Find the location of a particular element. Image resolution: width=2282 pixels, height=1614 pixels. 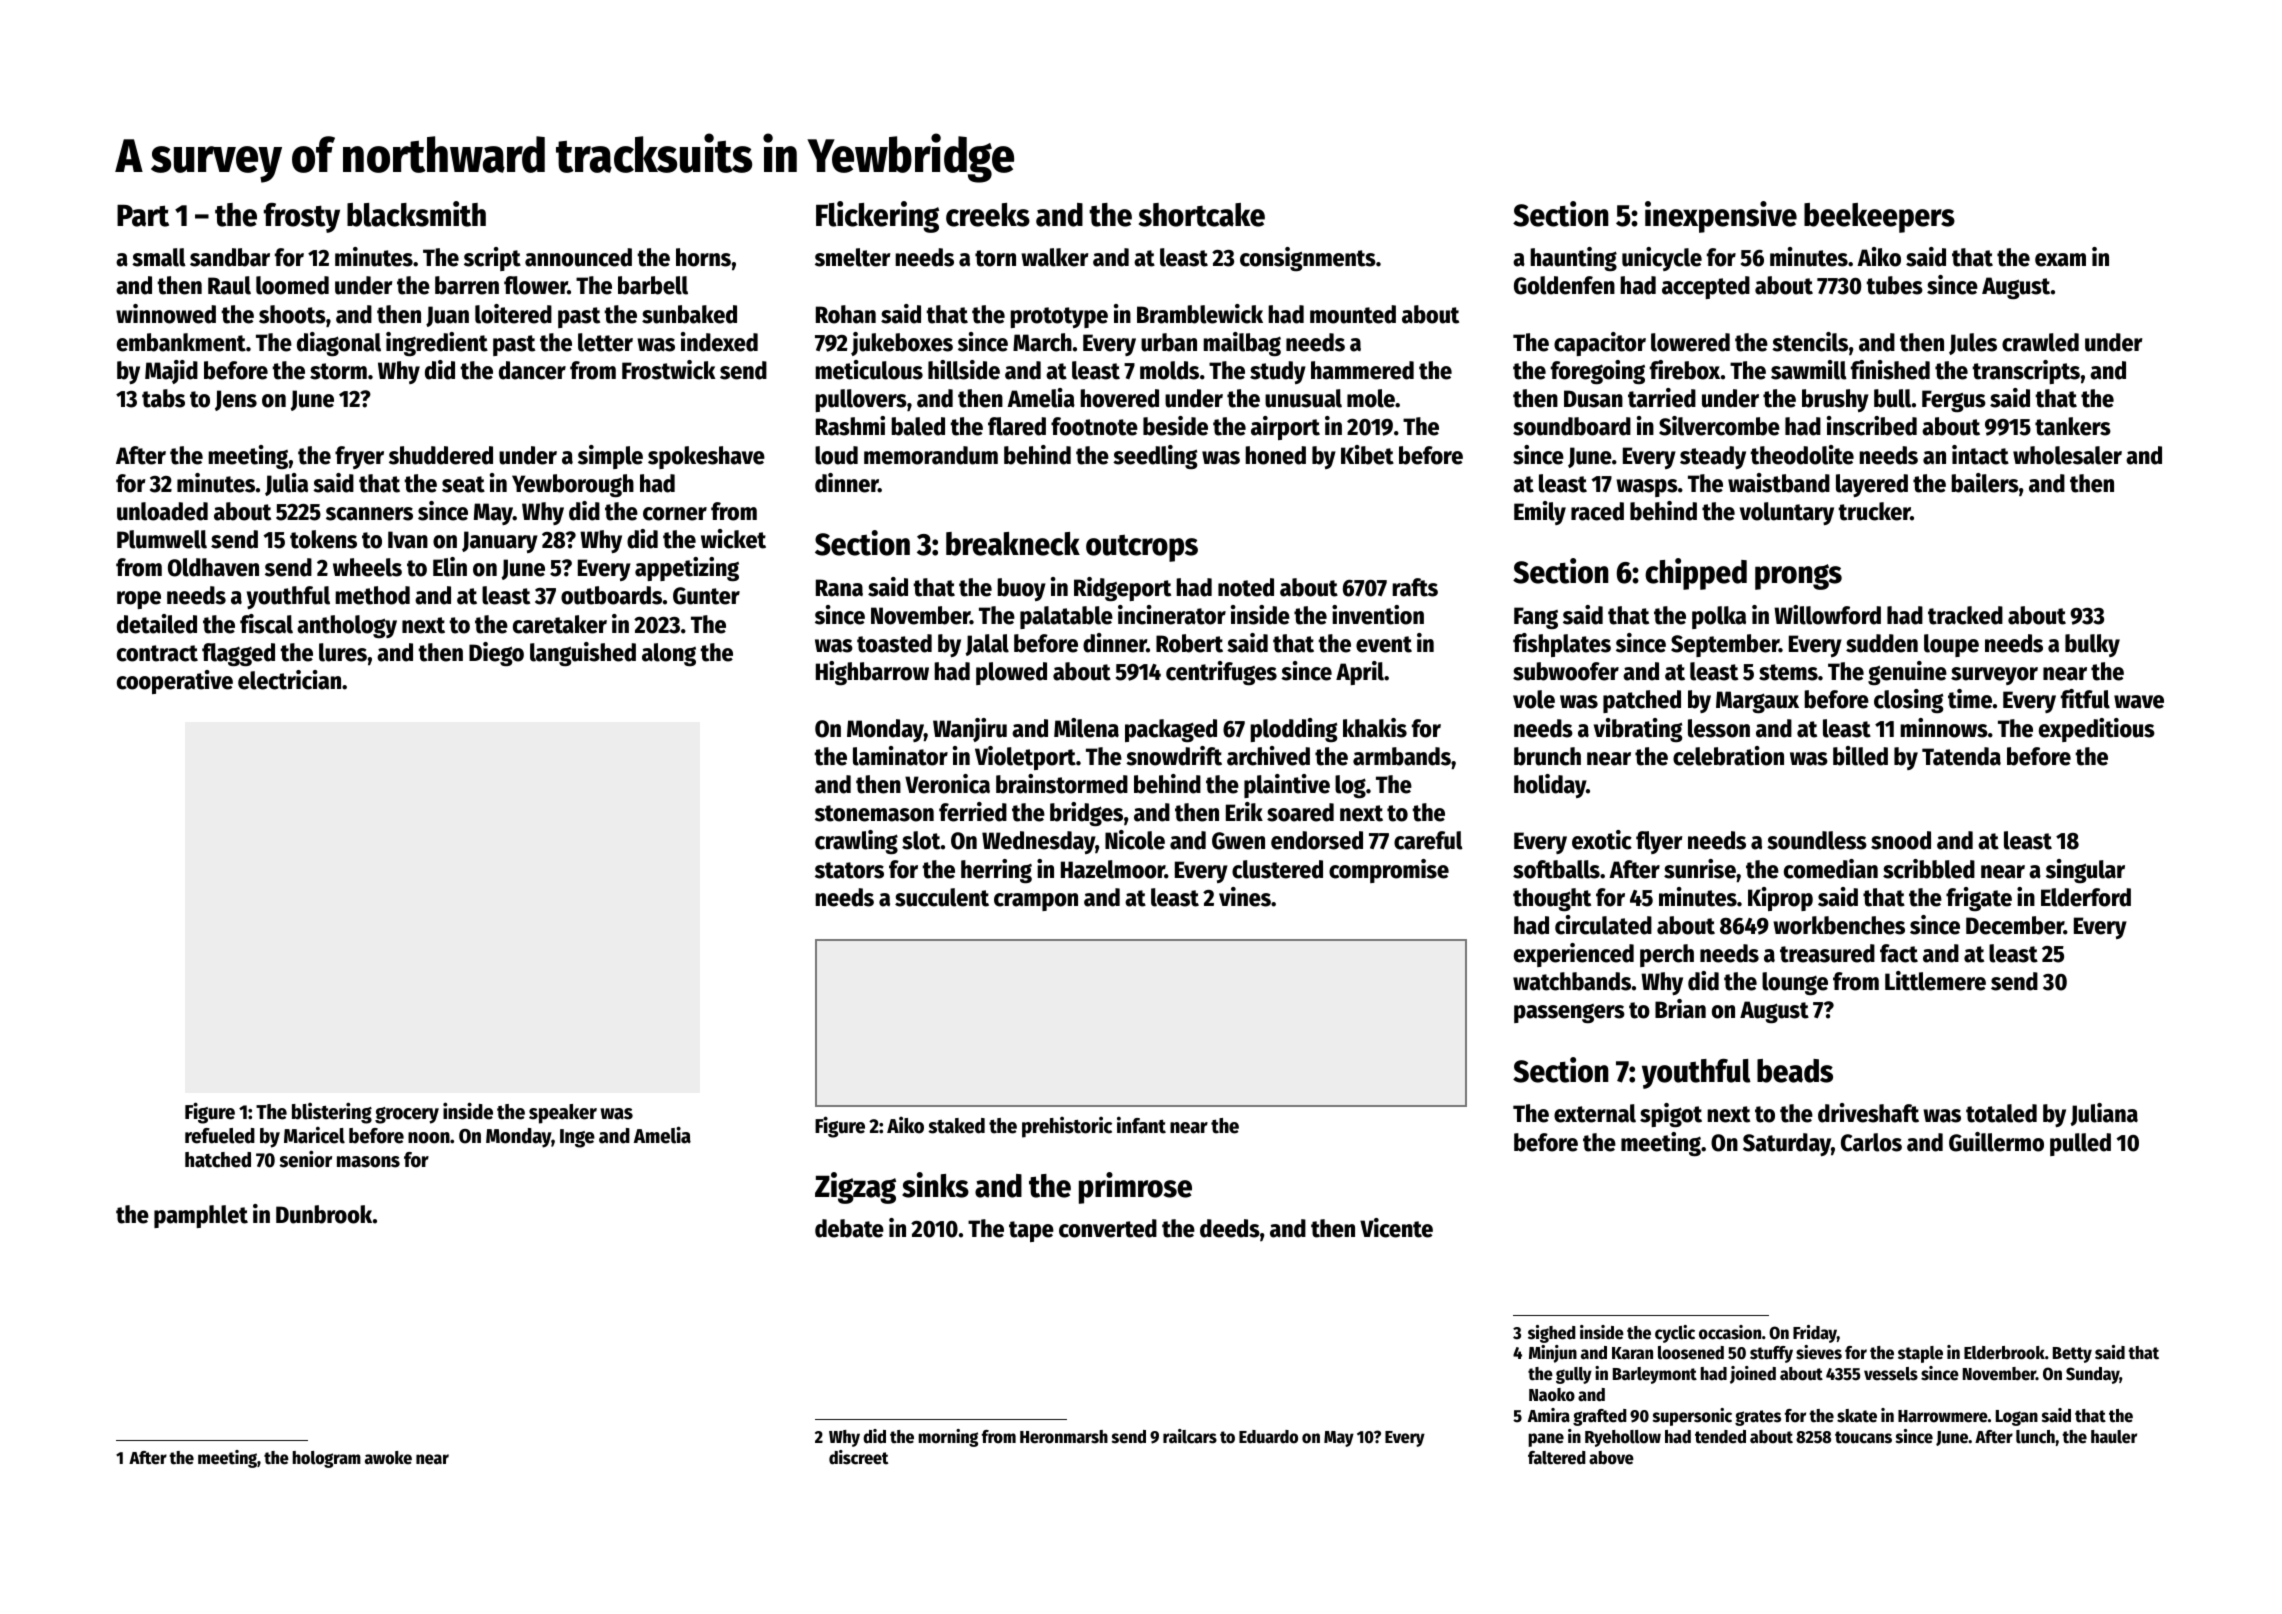

Zigzag is located at coordinates (855, 1188).
